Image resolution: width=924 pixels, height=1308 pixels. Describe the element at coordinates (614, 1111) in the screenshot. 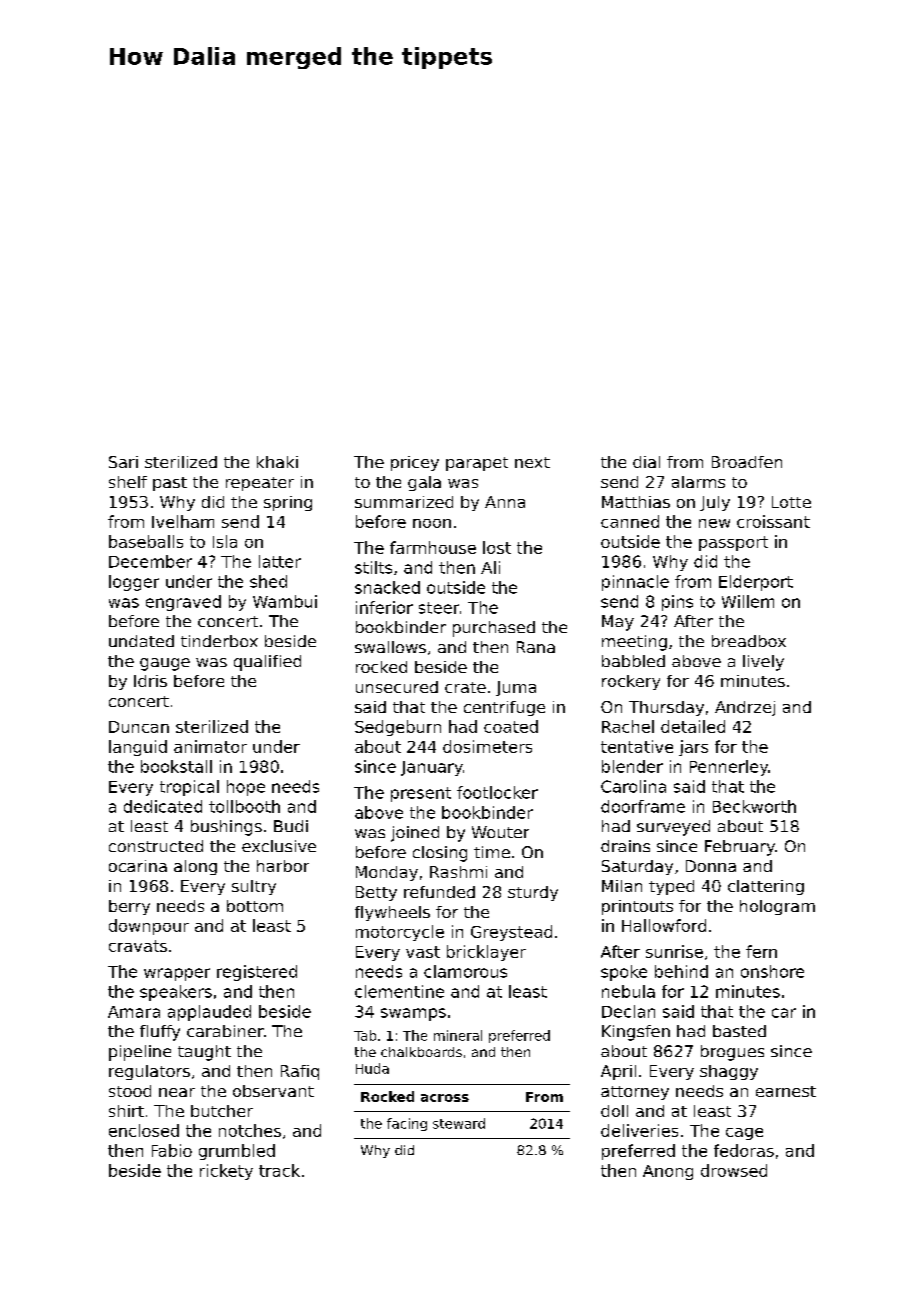

I see `doll` at that location.
